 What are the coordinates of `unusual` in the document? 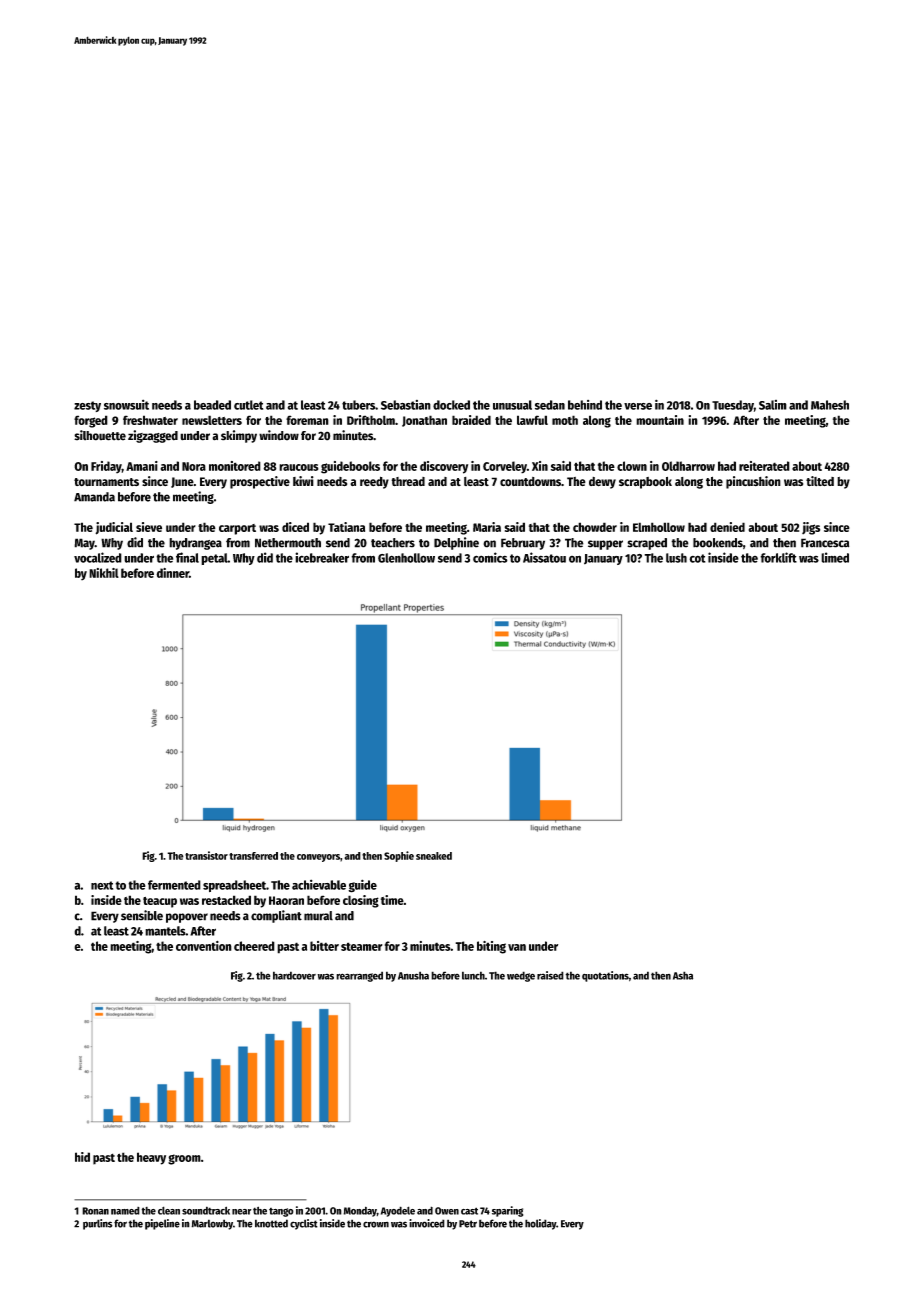 It's located at (512, 405).
